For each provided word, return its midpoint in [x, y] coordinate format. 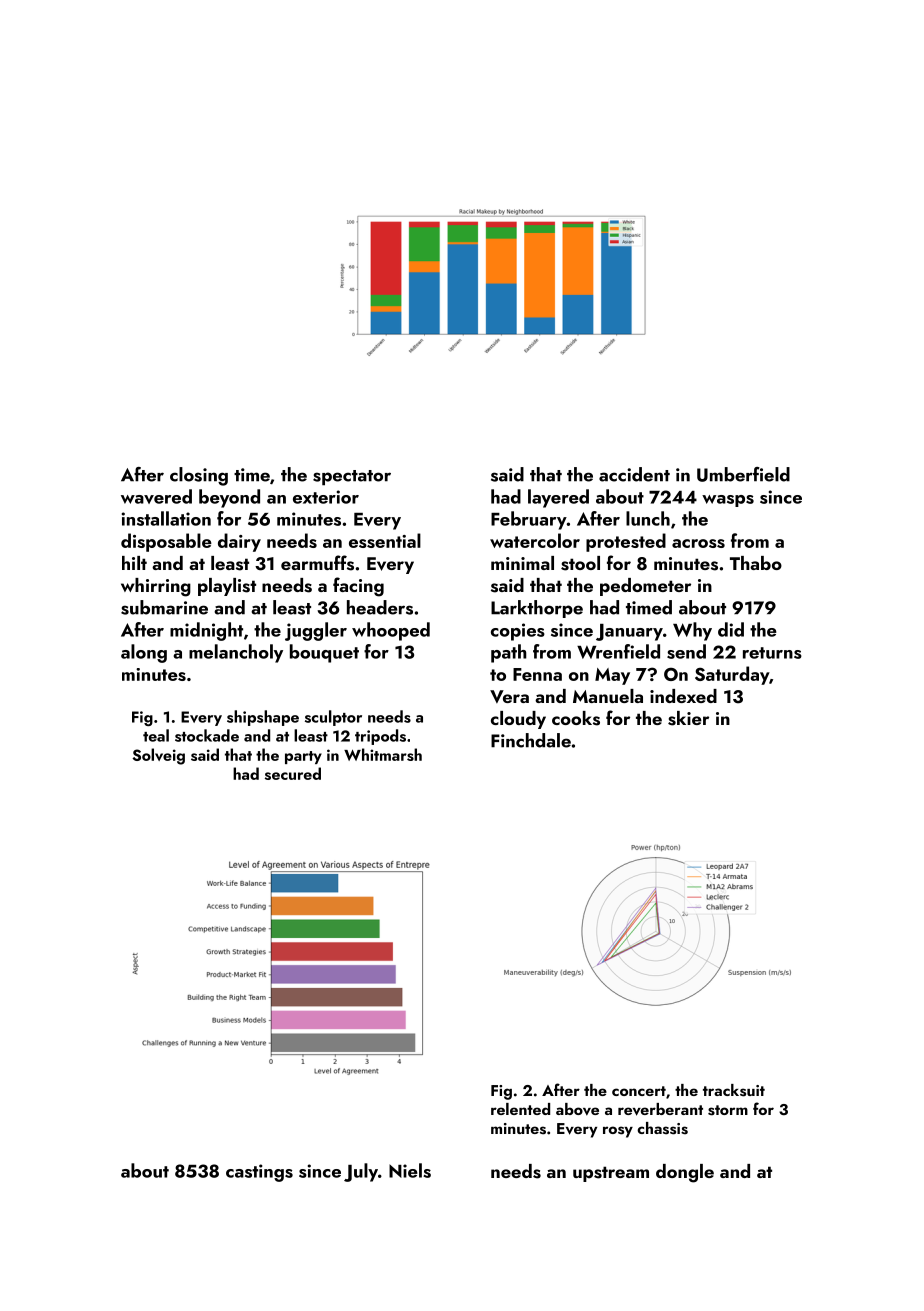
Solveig [158, 756]
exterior [326, 497]
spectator [352, 478]
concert [639, 1091]
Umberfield [743, 474]
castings [259, 1173]
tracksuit [734, 1090]
